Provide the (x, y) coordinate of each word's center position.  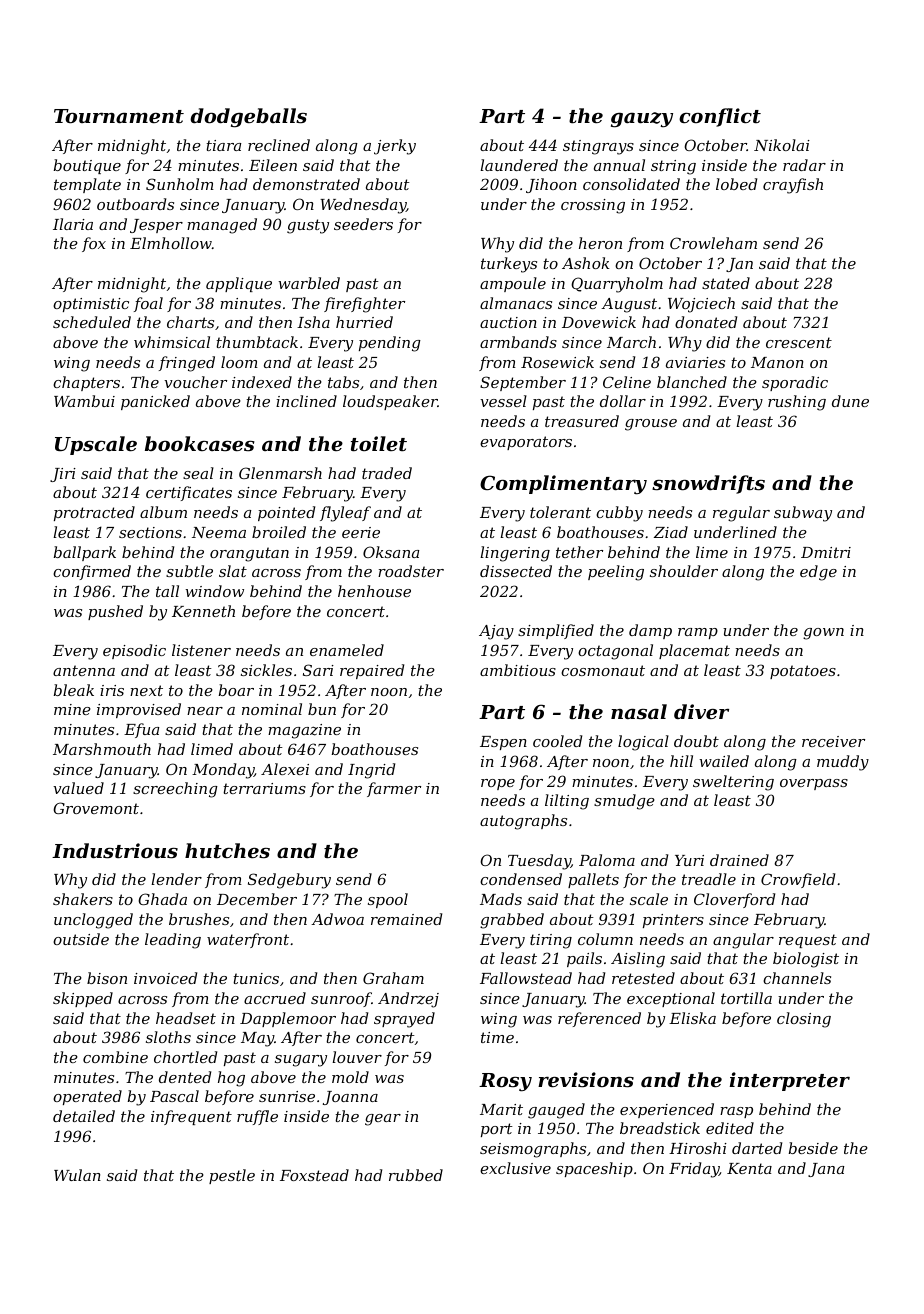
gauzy (642, 120)
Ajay (496, 632)
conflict (720, 117)
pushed (115, 612)
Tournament (119, 116)
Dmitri (826, 552)
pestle (232, 1176)
